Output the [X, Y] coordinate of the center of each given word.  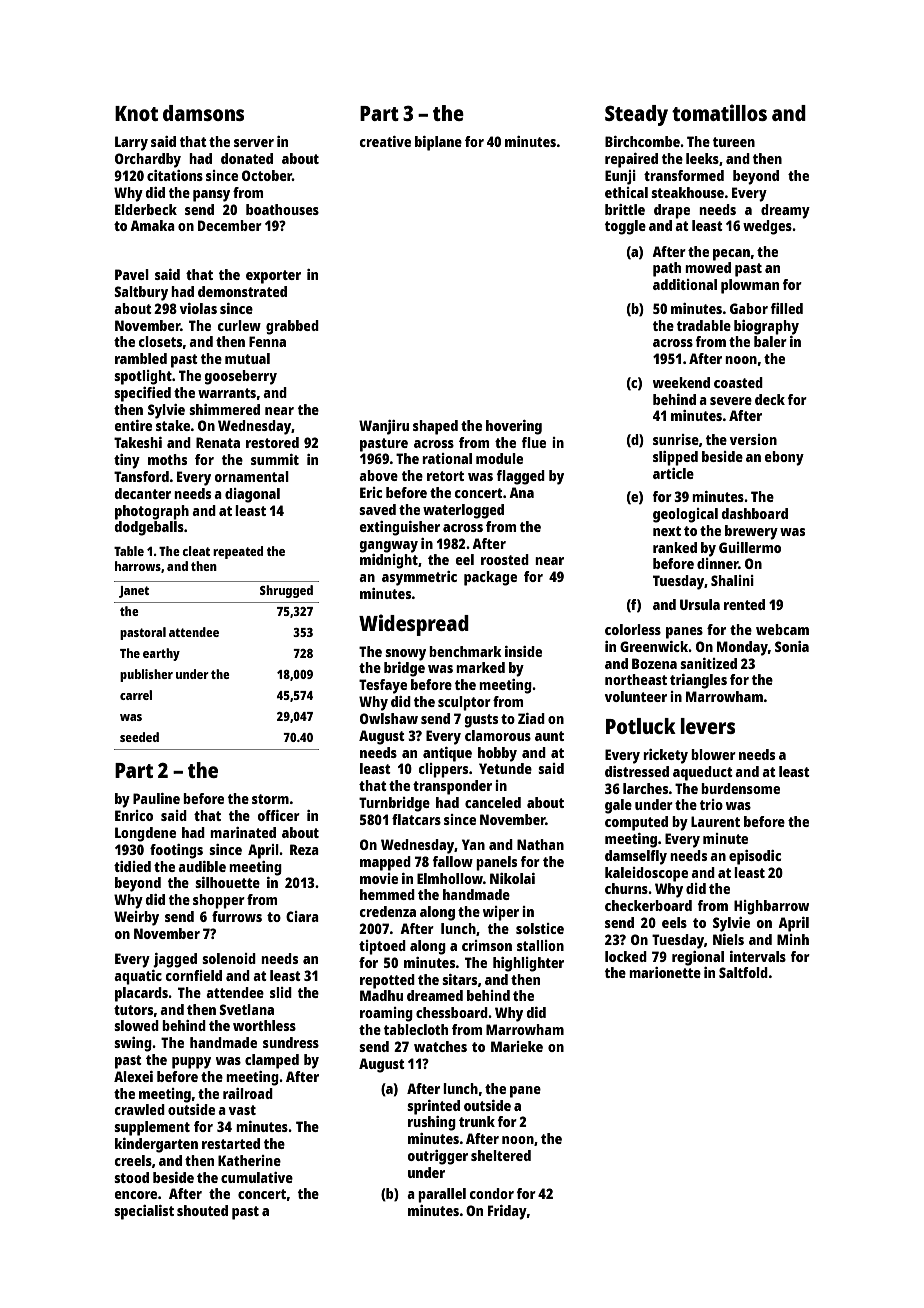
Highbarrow [771, 907]
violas [198, 308]
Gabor [749, 308]
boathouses [282, 209]
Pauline [156, 798]
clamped [272, 1061]
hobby [497, 754]
